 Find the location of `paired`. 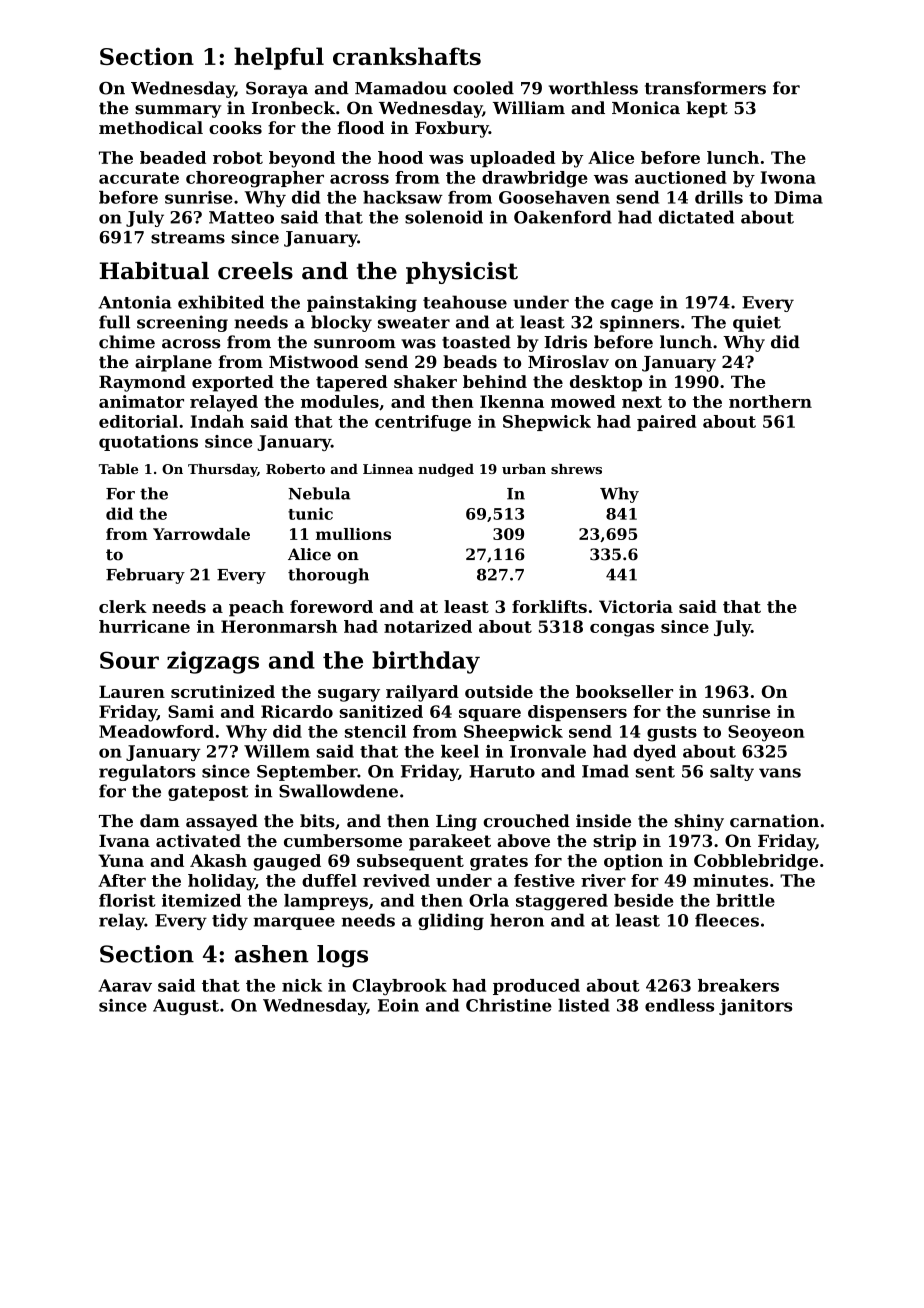

paired is located at coordinates (666, 423).
